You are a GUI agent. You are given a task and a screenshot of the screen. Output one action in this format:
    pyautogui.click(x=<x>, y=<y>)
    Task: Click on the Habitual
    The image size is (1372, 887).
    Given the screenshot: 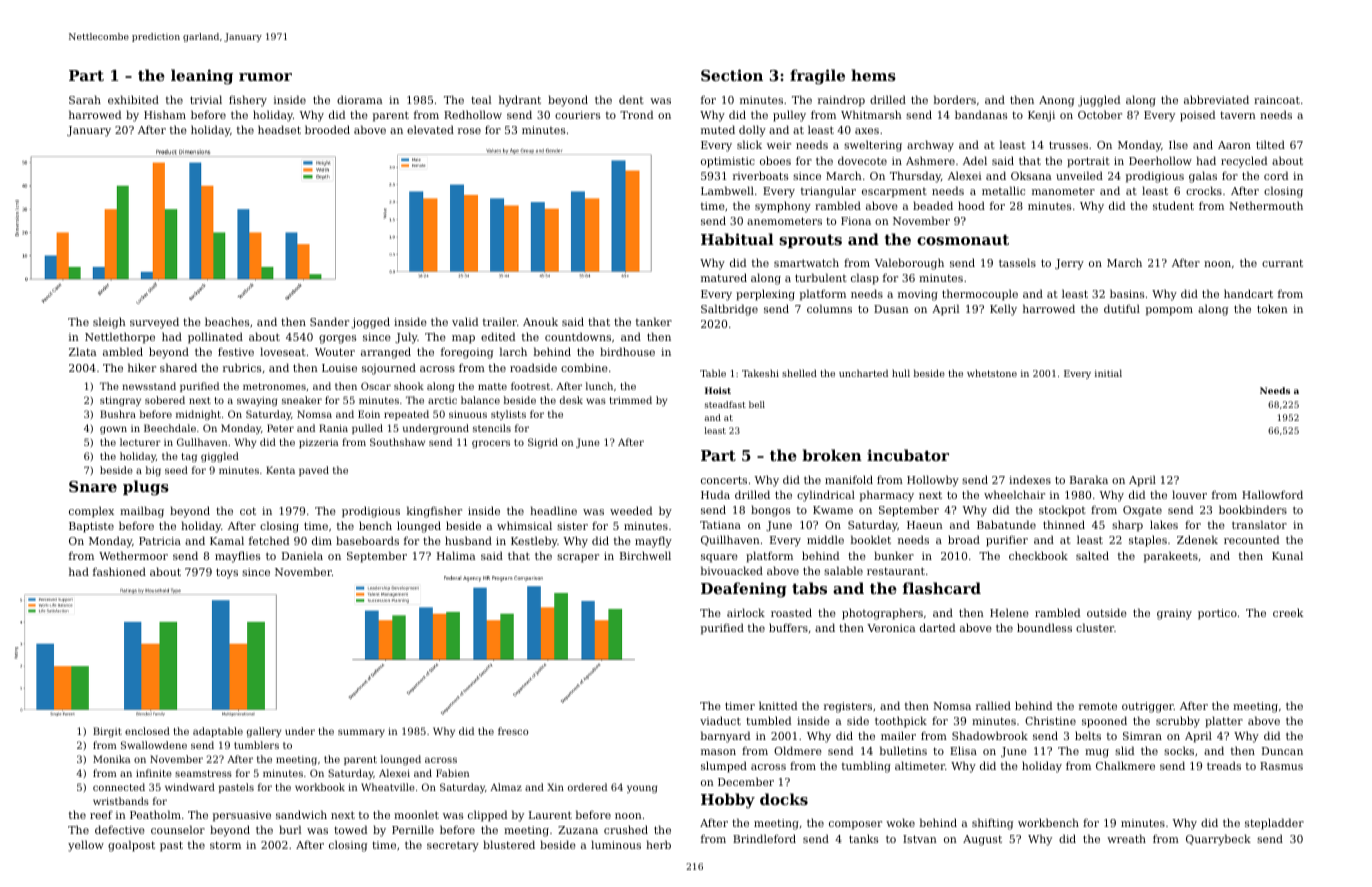 What is the action you would take?
    pyautogui.click(x=737, y=239)
